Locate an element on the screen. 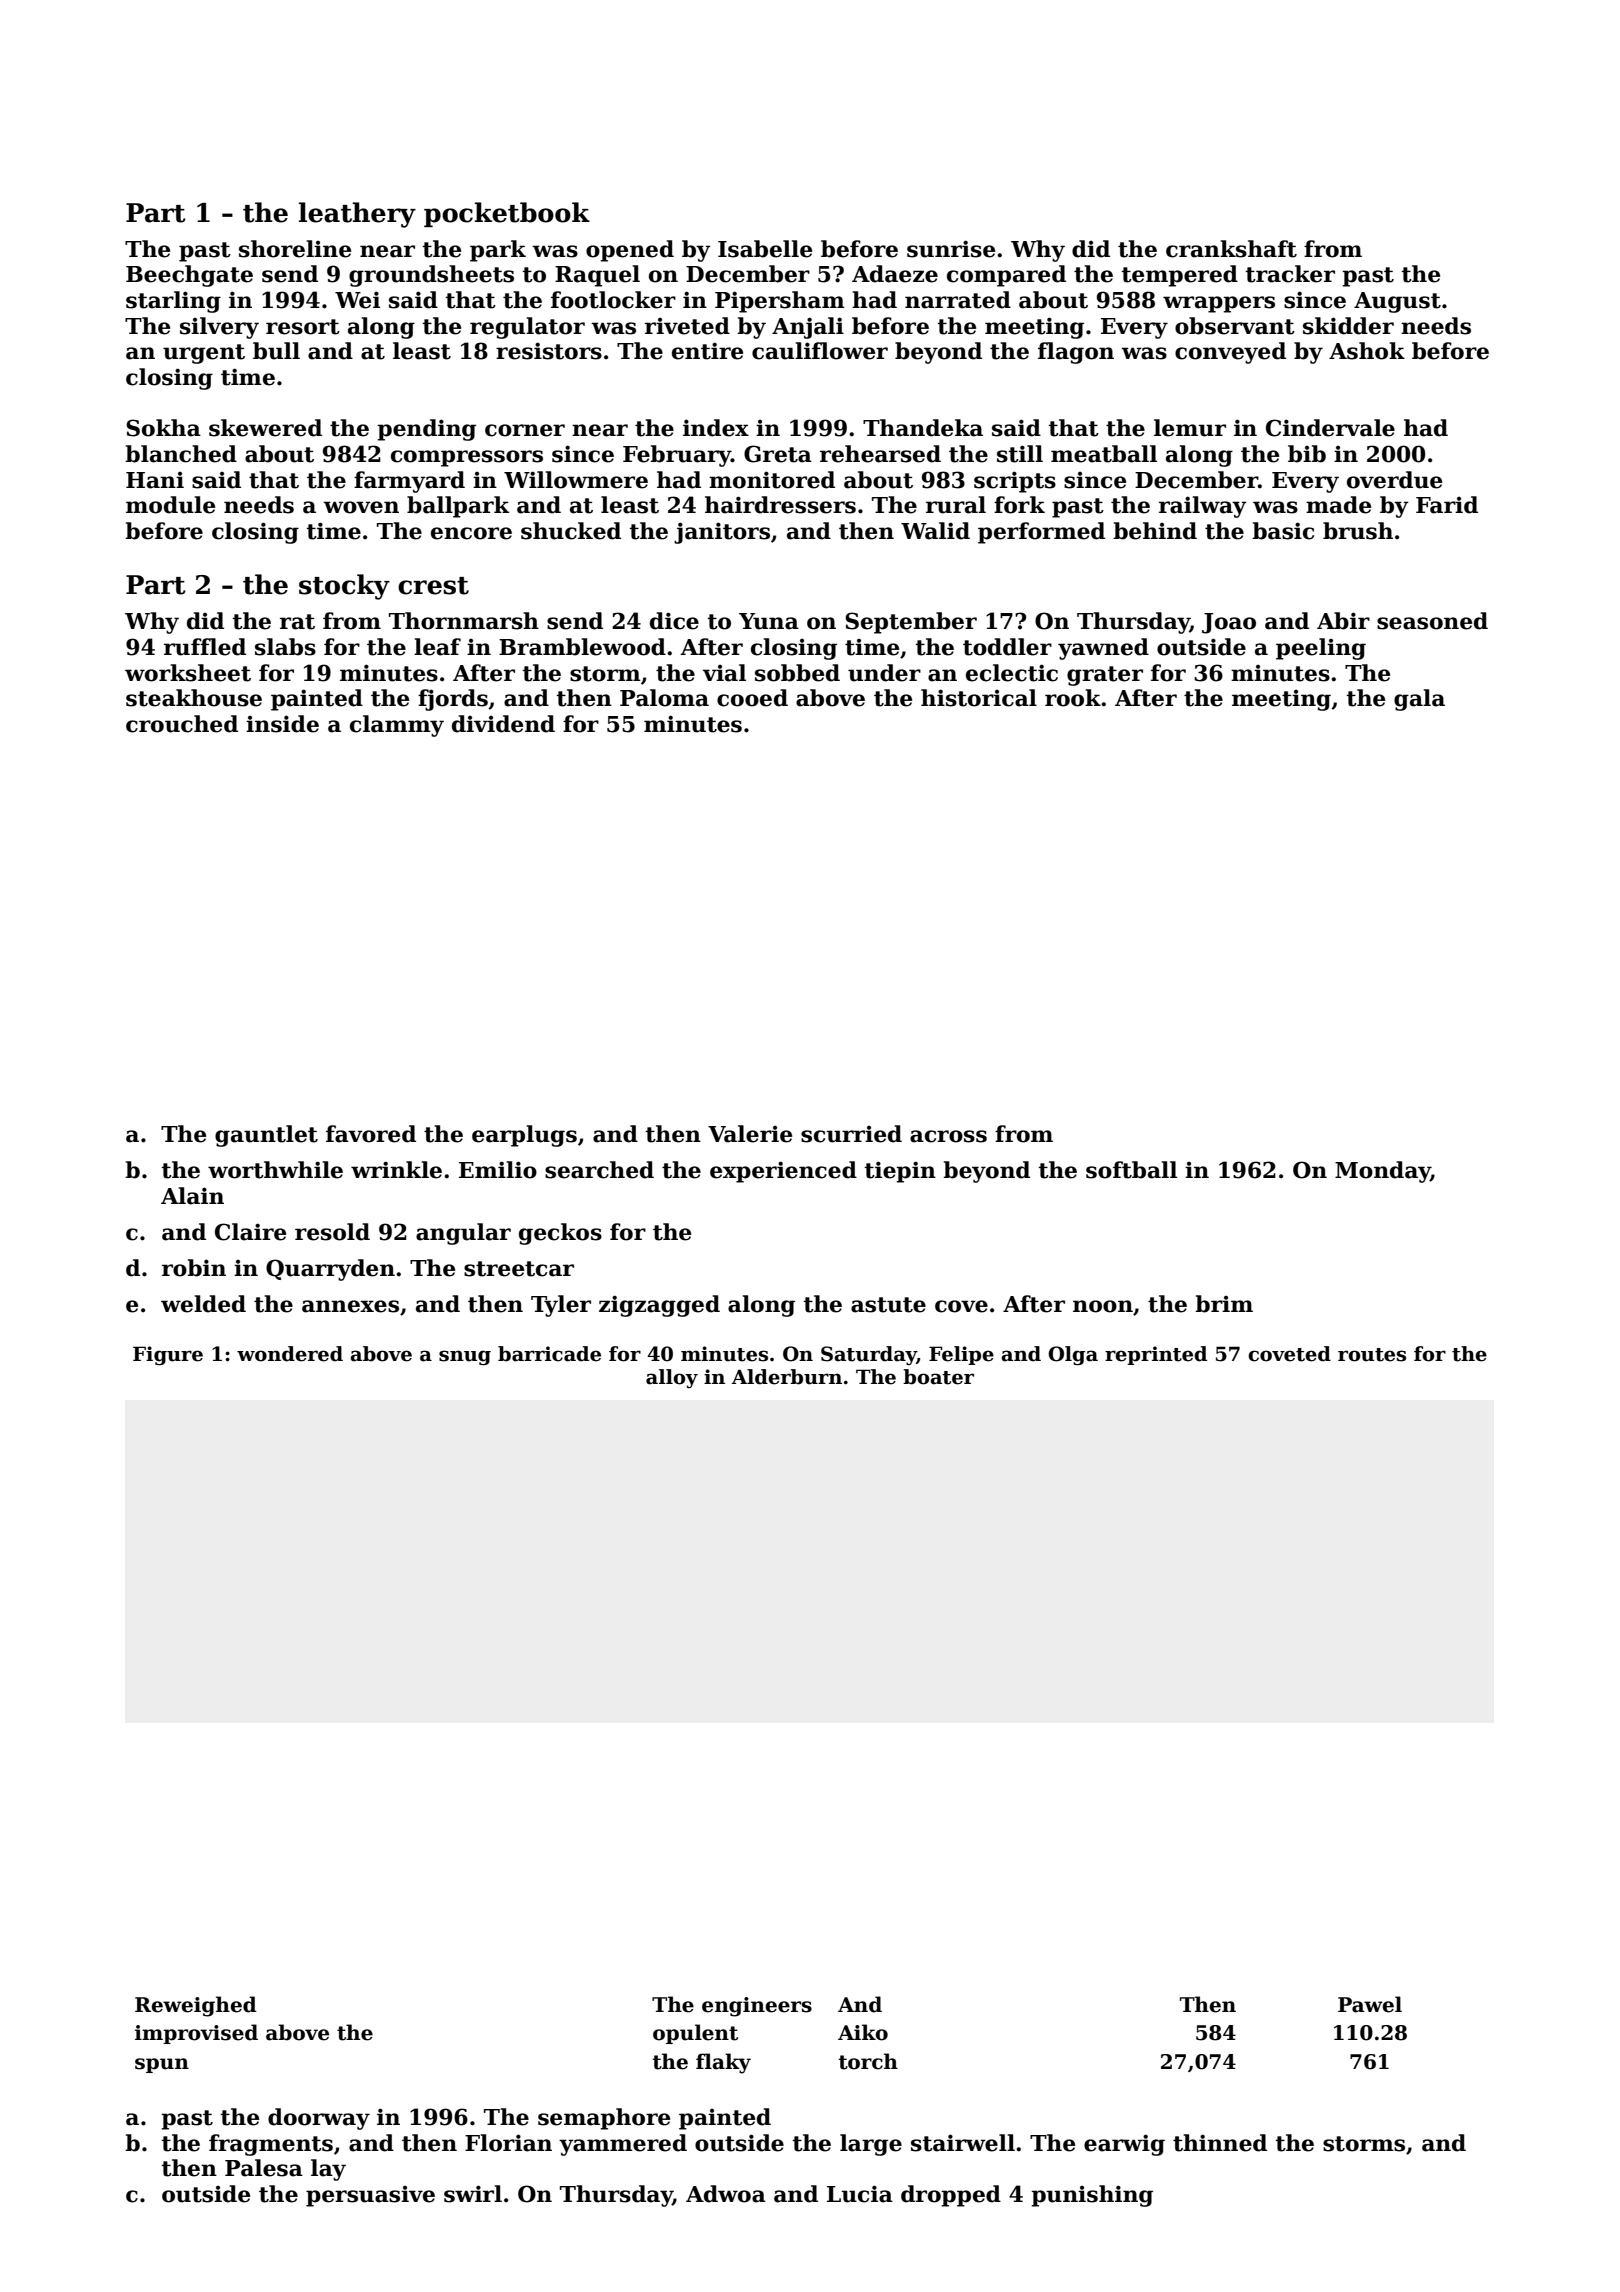  reprinted is located at coordinates (1156, 1355).
